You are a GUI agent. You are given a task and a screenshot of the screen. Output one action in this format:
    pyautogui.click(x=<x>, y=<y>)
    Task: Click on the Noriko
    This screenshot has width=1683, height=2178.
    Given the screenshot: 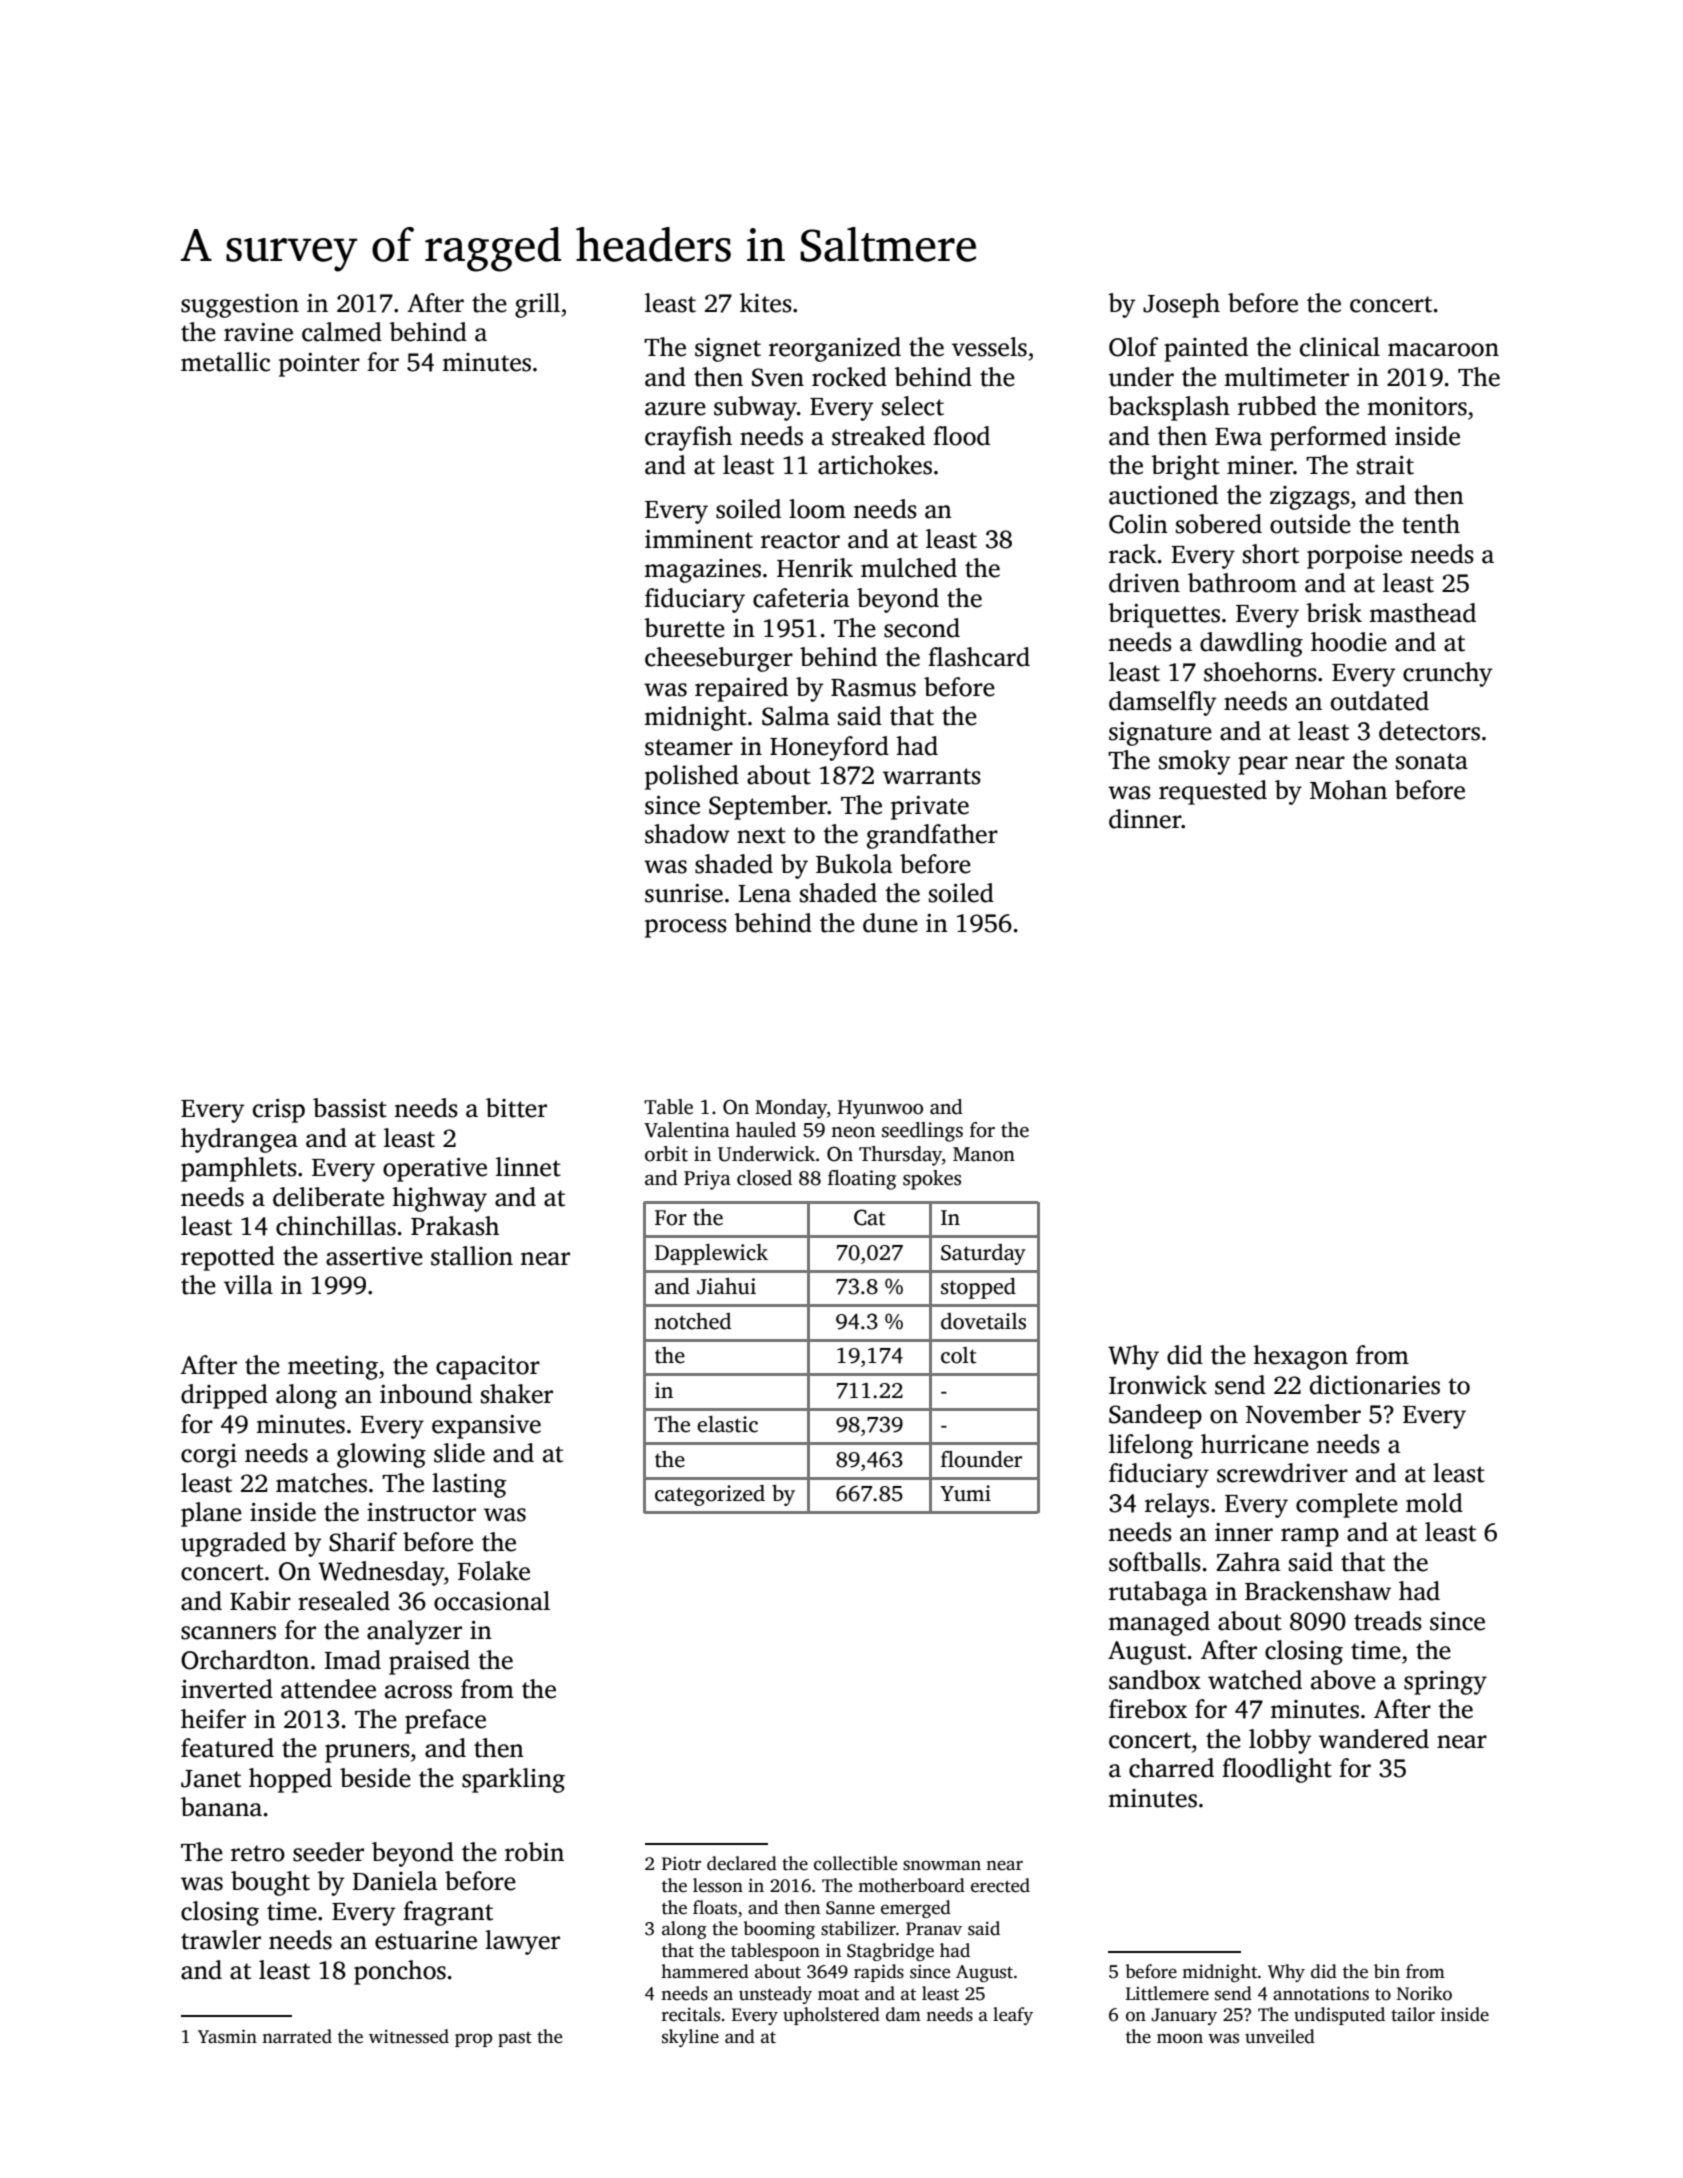 What is the action you would take?
    pyautogui.click(x=1424, y=1993)
